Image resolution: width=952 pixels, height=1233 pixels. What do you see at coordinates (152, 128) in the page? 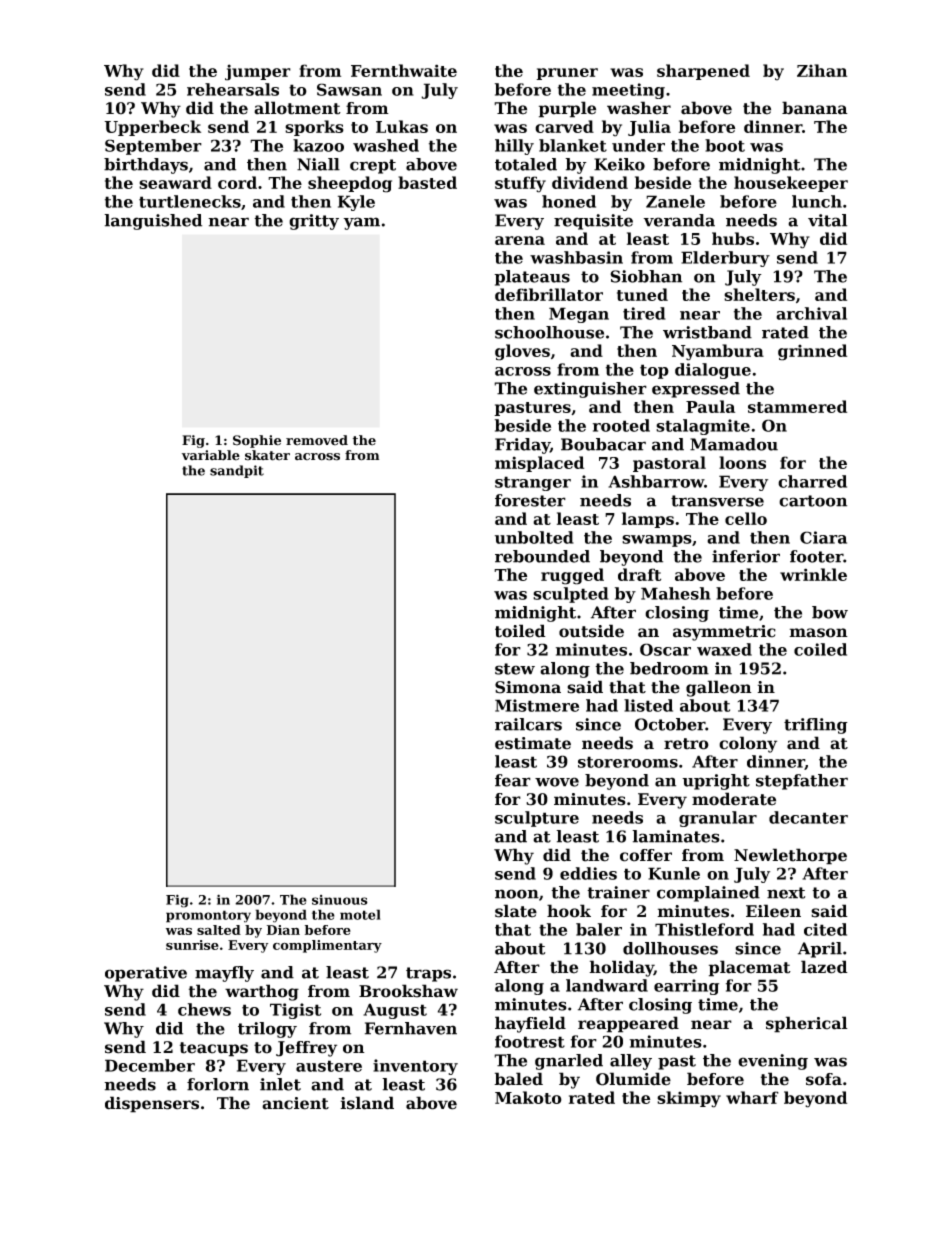
I see `Upperbeck` at bounding box center [152, 128].
